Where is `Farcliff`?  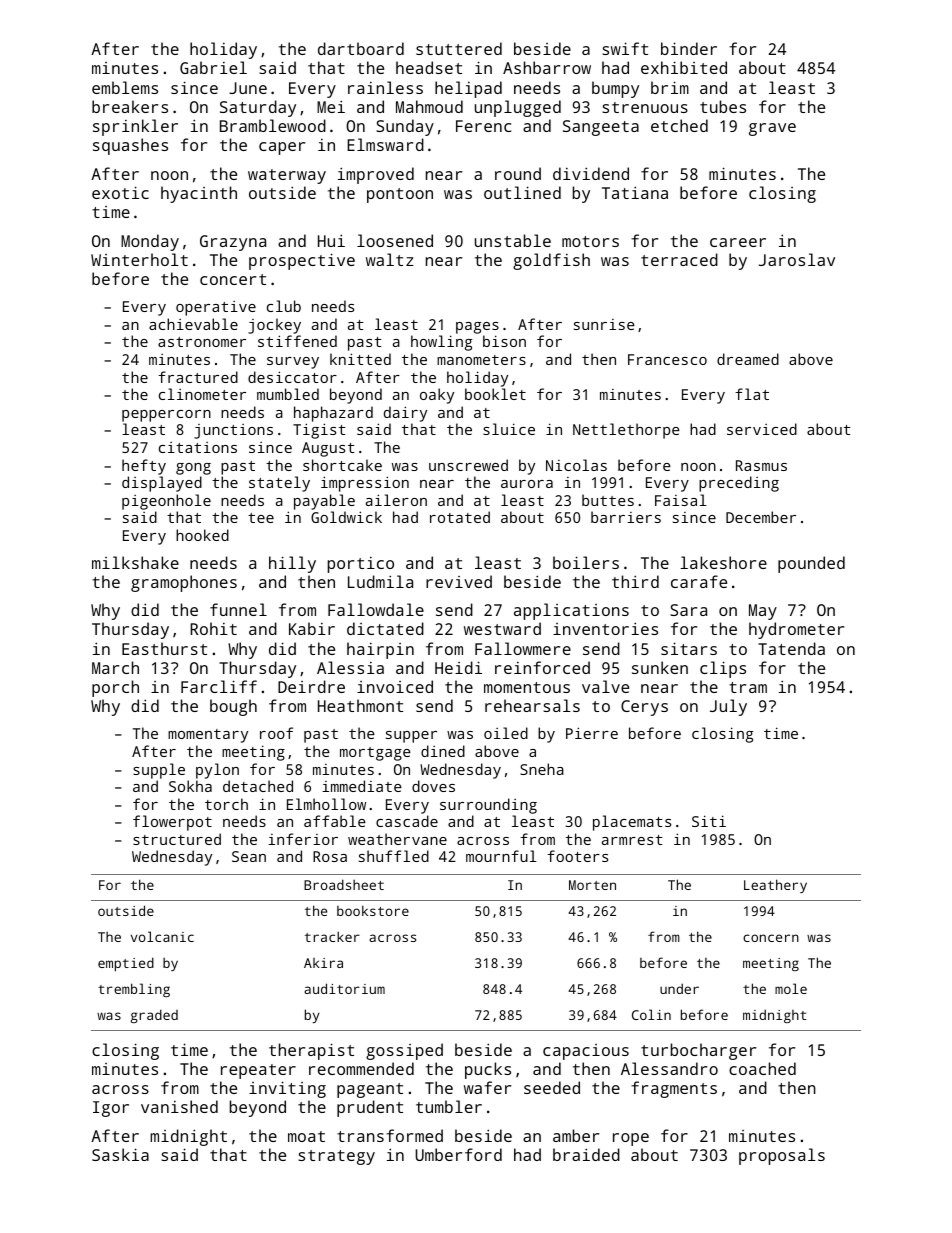
Farcliff is located at coordinates (219, 686).
